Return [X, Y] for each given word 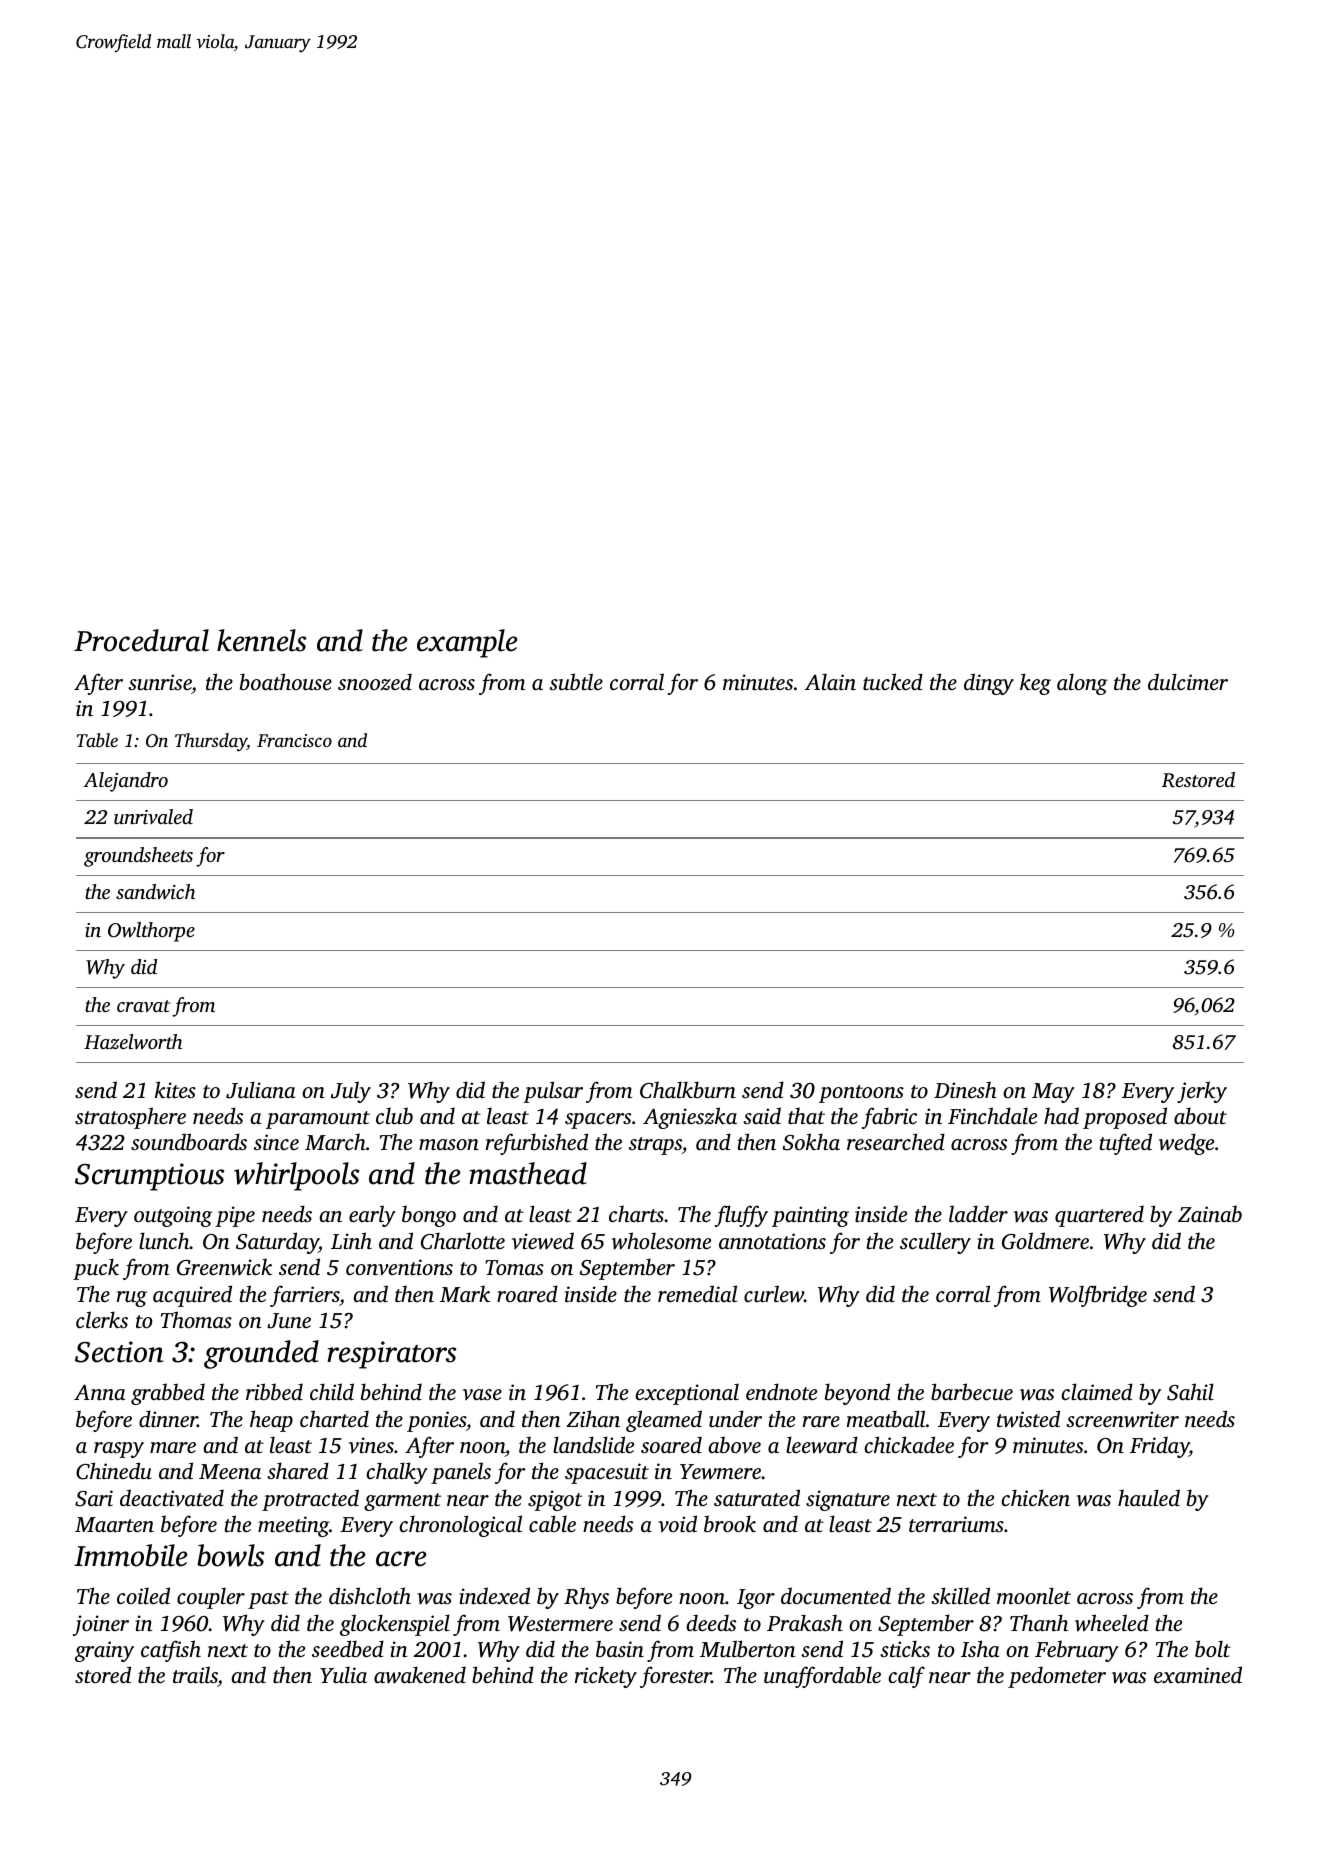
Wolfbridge [1098, 1296]
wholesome [661, 1241]
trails [195, 1676]
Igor [756, 1599]
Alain [830, 681]
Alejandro [125, 782]
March [335, 1141]
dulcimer [1188, 681]
